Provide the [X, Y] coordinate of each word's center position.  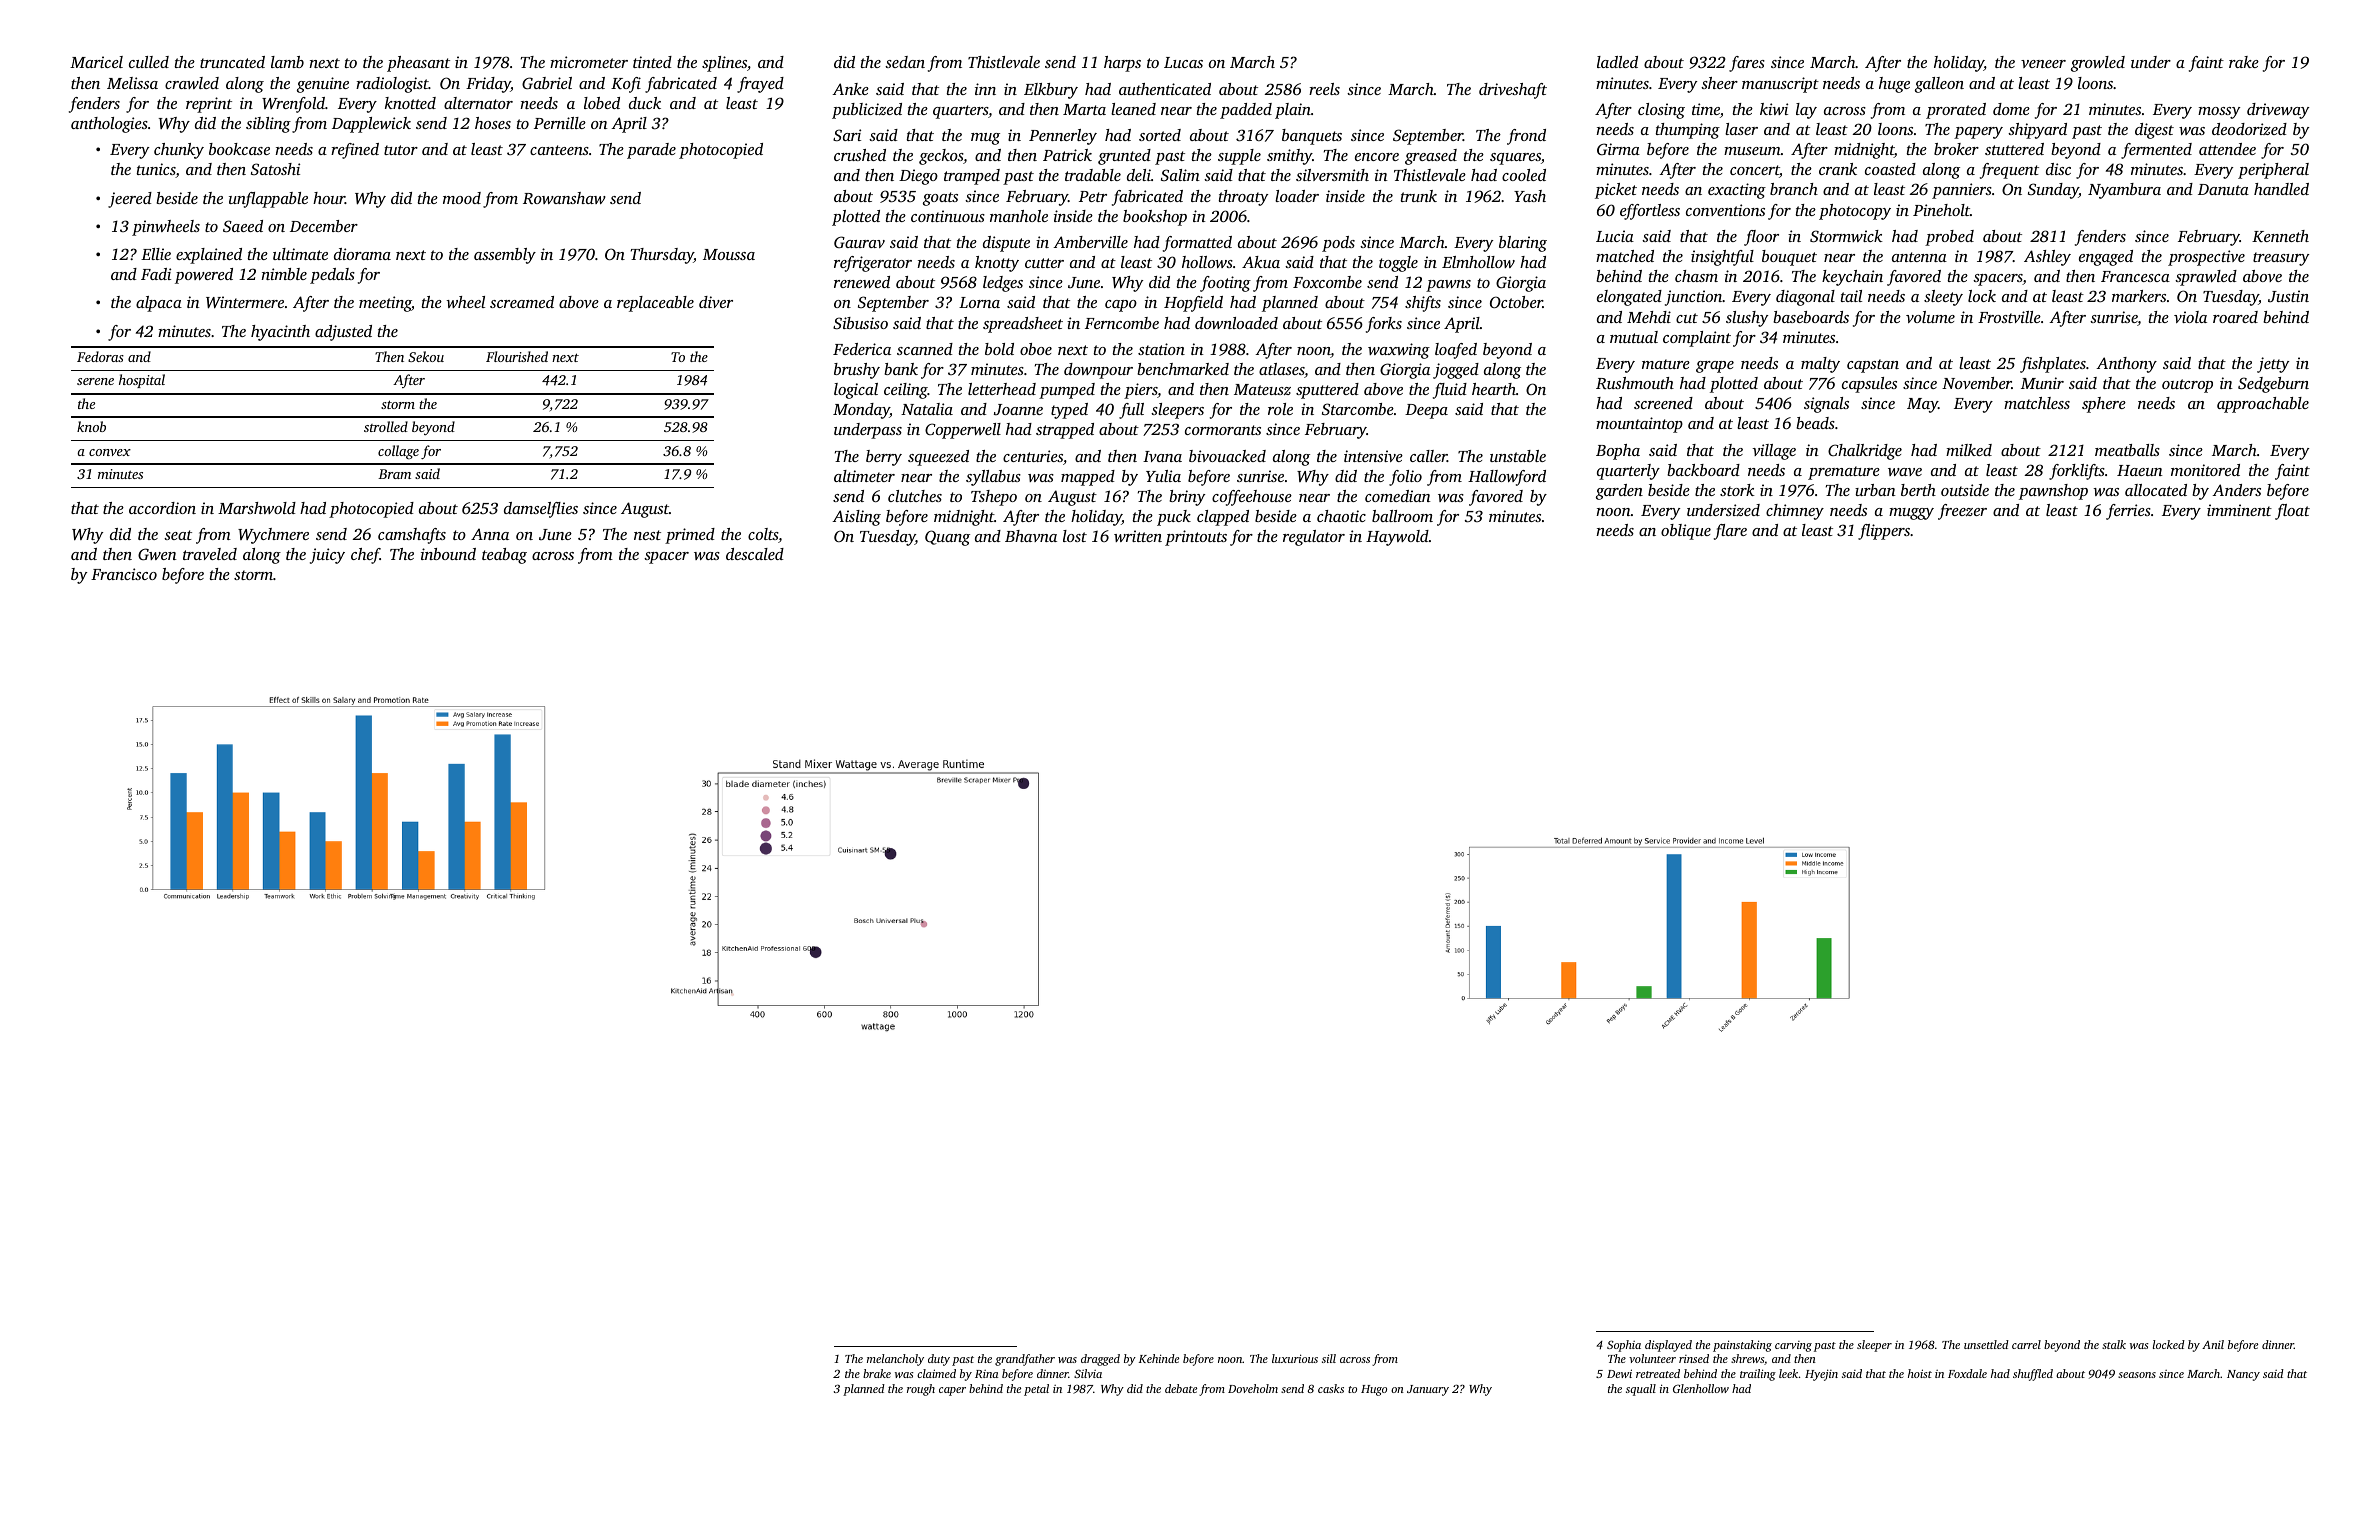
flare [1730, 532]
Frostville [2009, 317]
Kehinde [1159, 1358]
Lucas [1183, 62]
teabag [504, 556]
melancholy [895, 1360]
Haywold [1397, 538]
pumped [1067, 391]
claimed [936, 1373]
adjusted [343, 333]
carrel [2026, 1344]
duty [939, 1360]
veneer [2043, 64]
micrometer [589, 62]
